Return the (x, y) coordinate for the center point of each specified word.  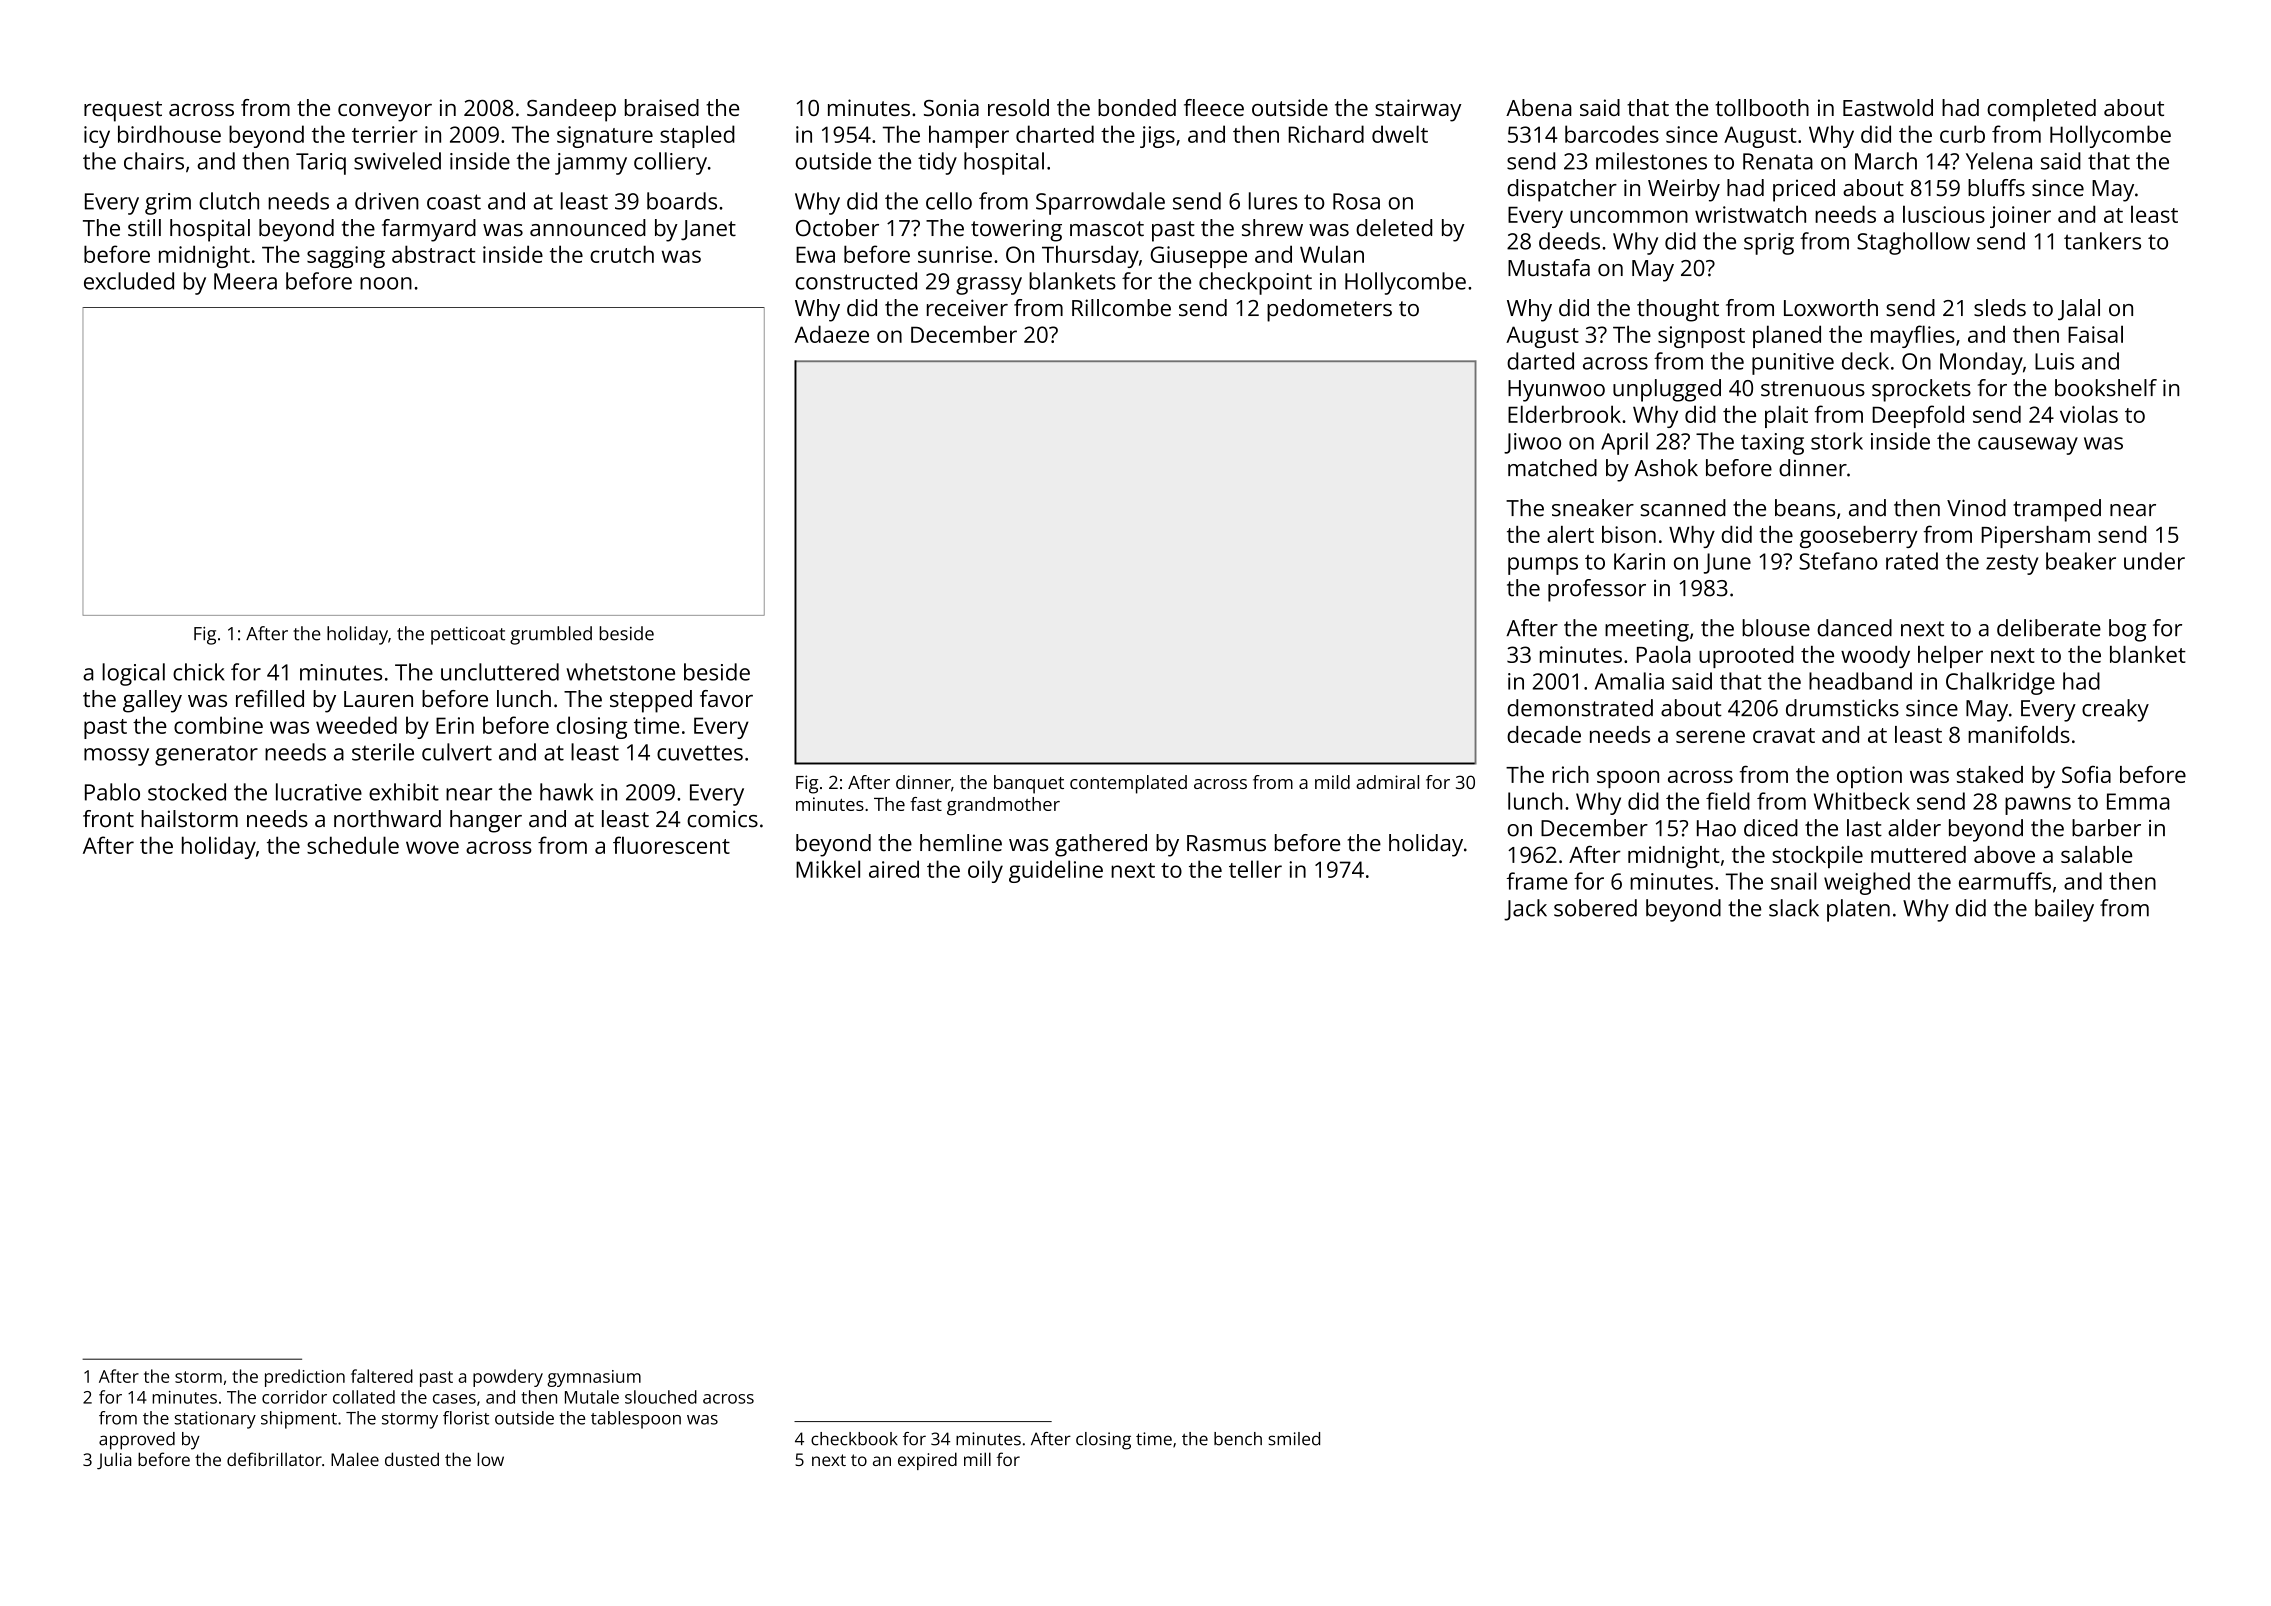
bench (1238, 1439)
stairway (1418, 110)
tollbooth (1762, 107)
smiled (1294, 1439)
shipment (299, 1420)
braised (662, 107)
